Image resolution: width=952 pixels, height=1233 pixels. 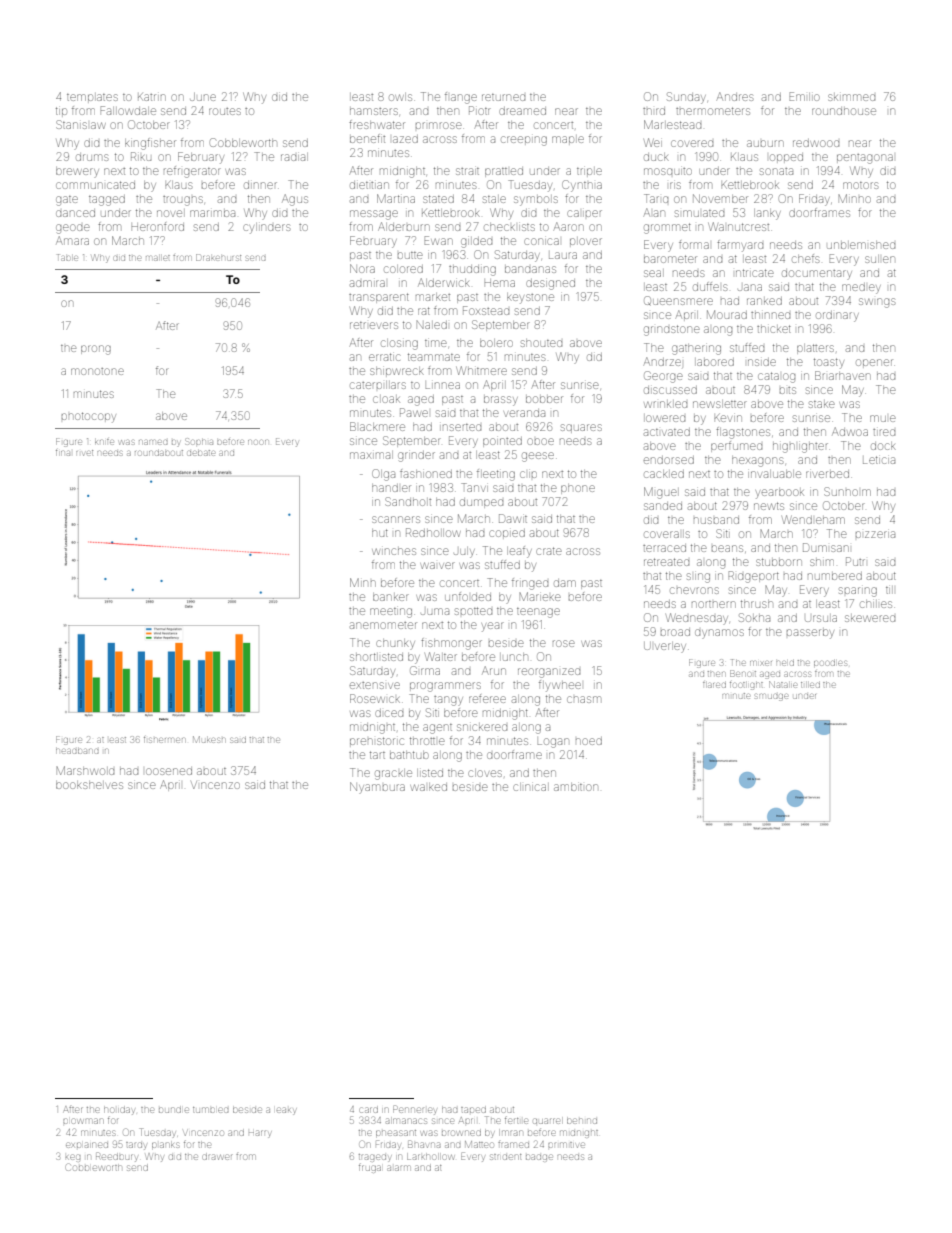 I want to click on Reedbury, so click(x=116, y=1157).
